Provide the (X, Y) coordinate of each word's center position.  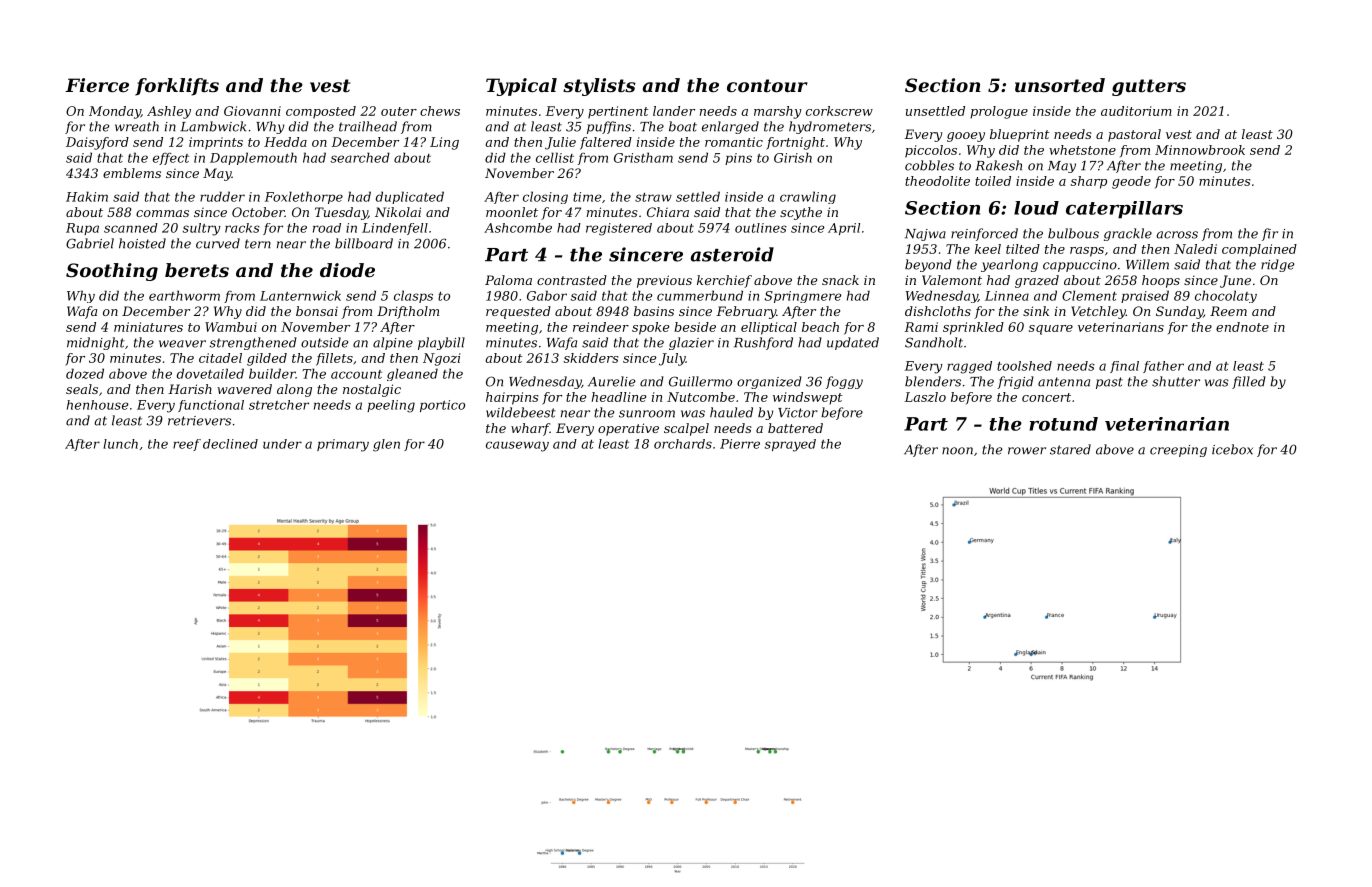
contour (767, 85)
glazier (691, 343)
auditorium (1136, 111)
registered (619, 229)
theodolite (937, 181)
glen (386, 445)
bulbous (1073, 233)
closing (545, 197)
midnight (96, 343)
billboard (364, 243)
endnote (1242, 327)
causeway (517, 446)
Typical (521, 87)
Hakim (87, 196)
